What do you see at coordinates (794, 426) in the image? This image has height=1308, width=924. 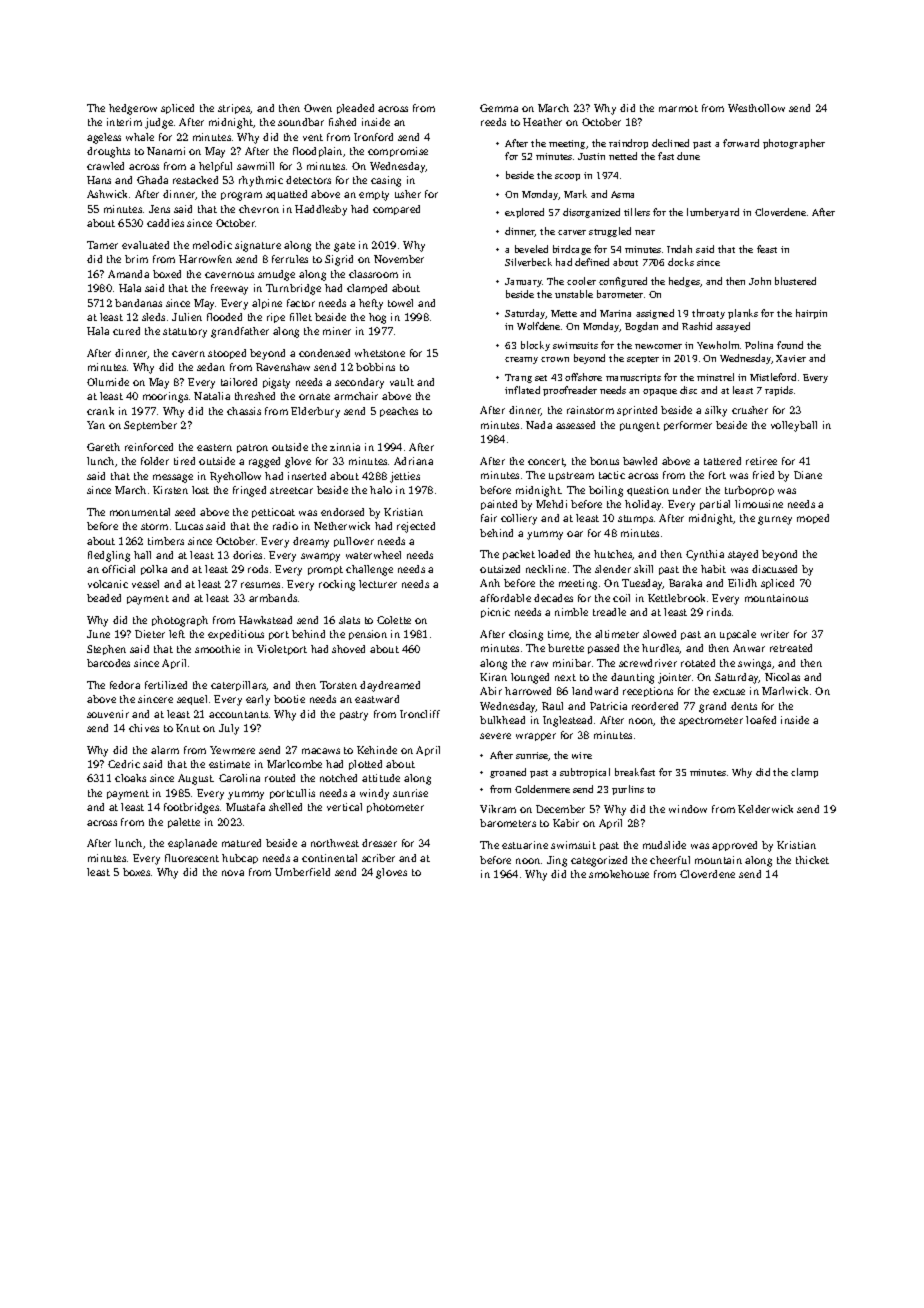 I see `volleyball` at bounding box center [794, 426].
